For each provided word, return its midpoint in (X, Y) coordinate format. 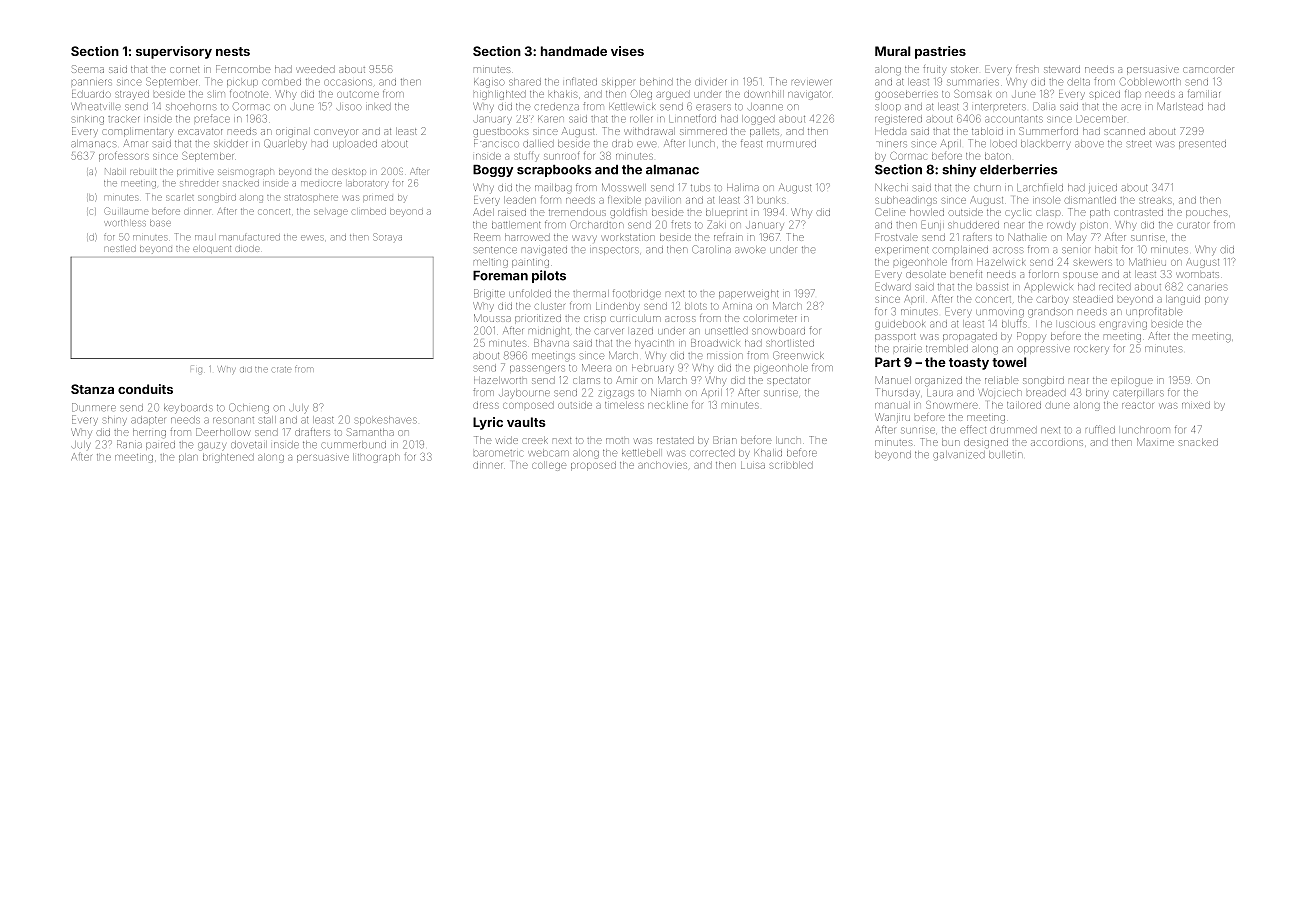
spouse (1080, 276)
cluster (549, 306)
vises (627, 51)
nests (233, 51)
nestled (120, 249)
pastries (940, 52)
